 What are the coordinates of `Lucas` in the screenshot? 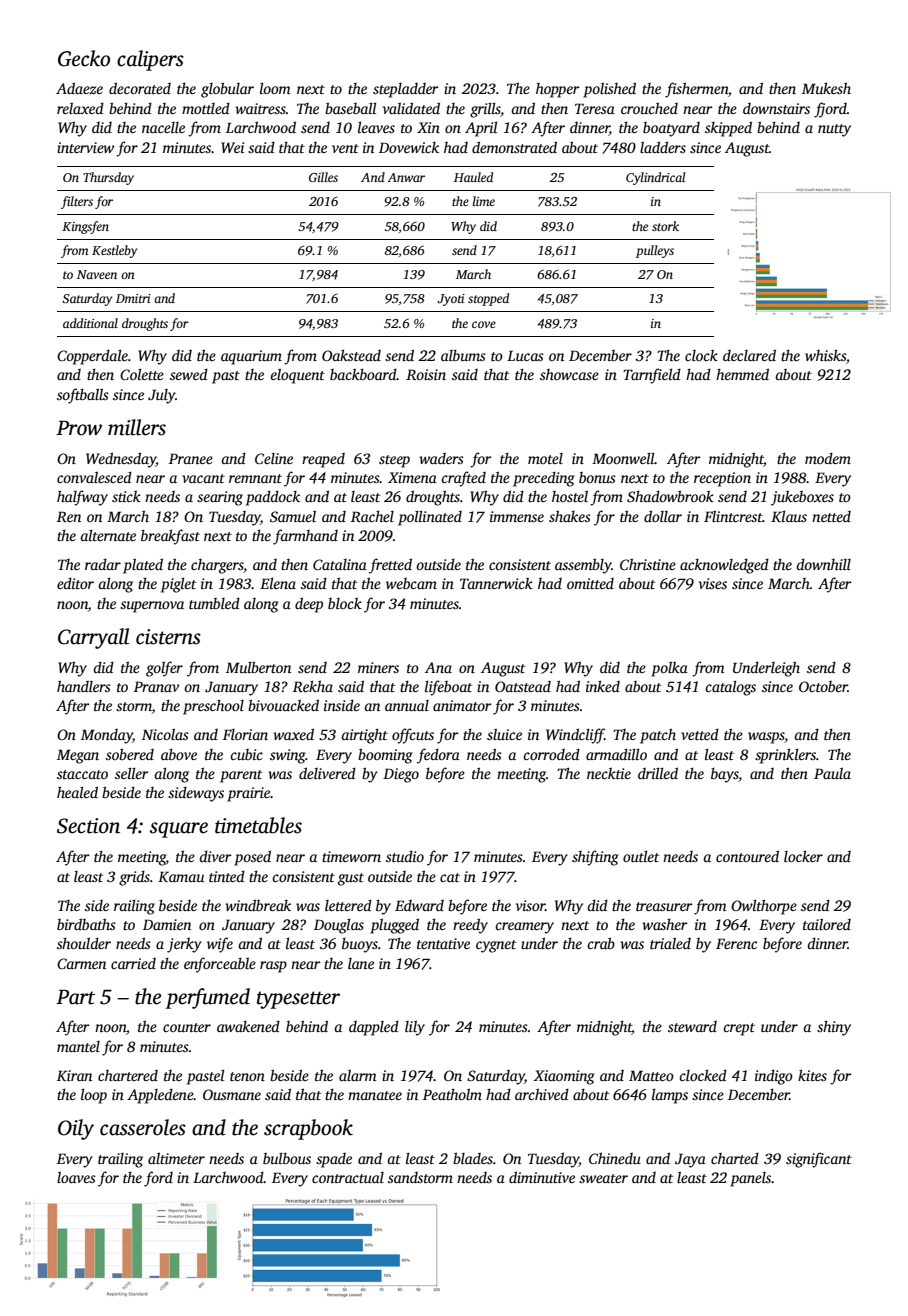 It's located at (525, 355).
